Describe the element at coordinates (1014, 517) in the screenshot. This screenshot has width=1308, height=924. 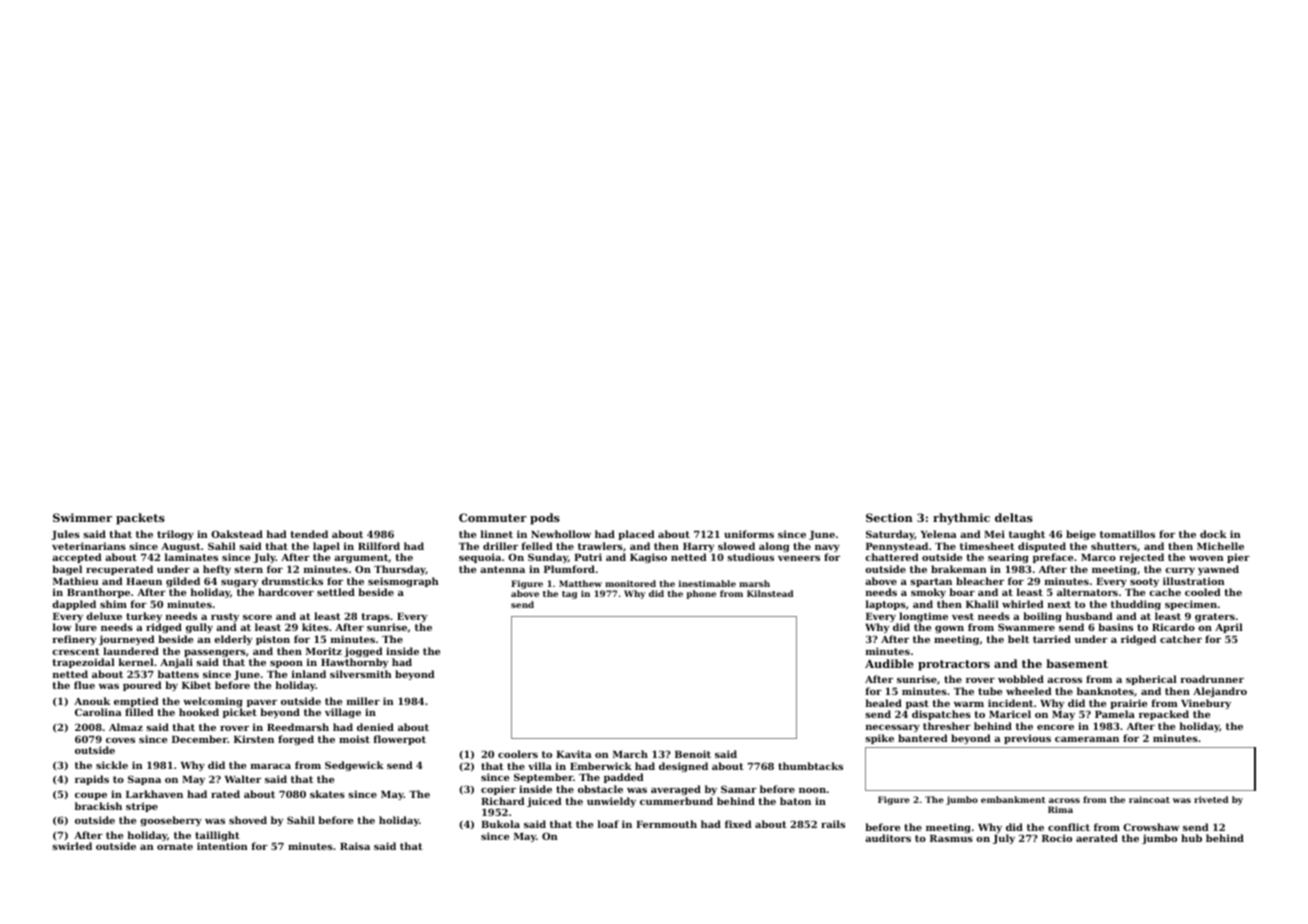
I see `deltas` at that location.
